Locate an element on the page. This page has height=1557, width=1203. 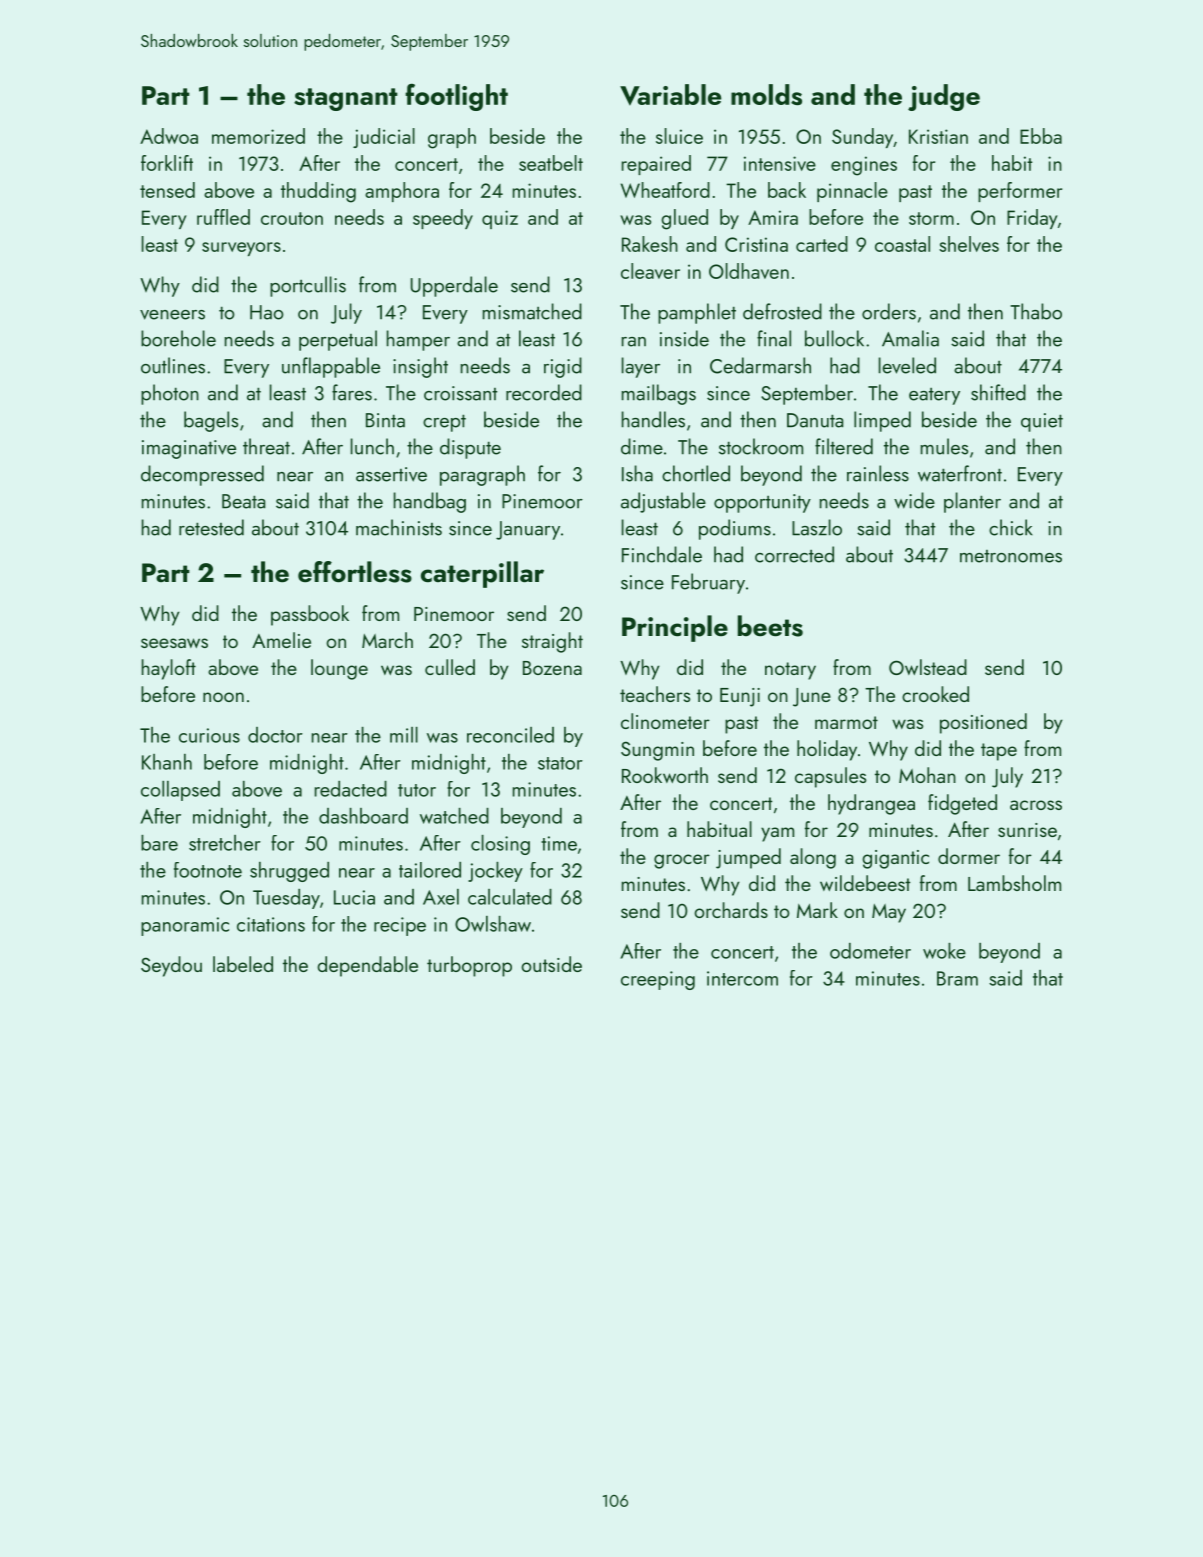
crooked is located at coordinates (935, 694).
